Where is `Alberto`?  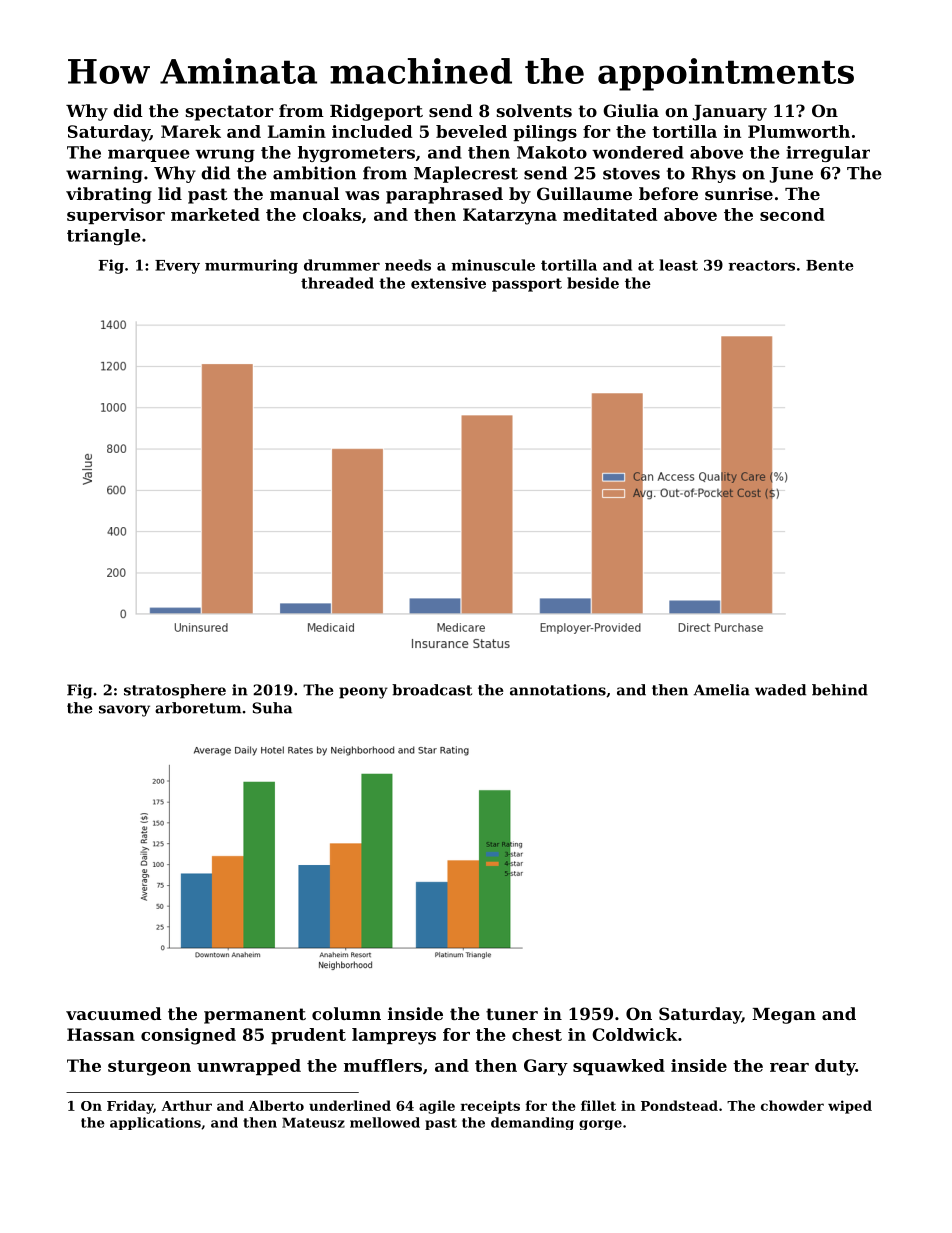
Alberto is located at coordinates (276, 1105).
